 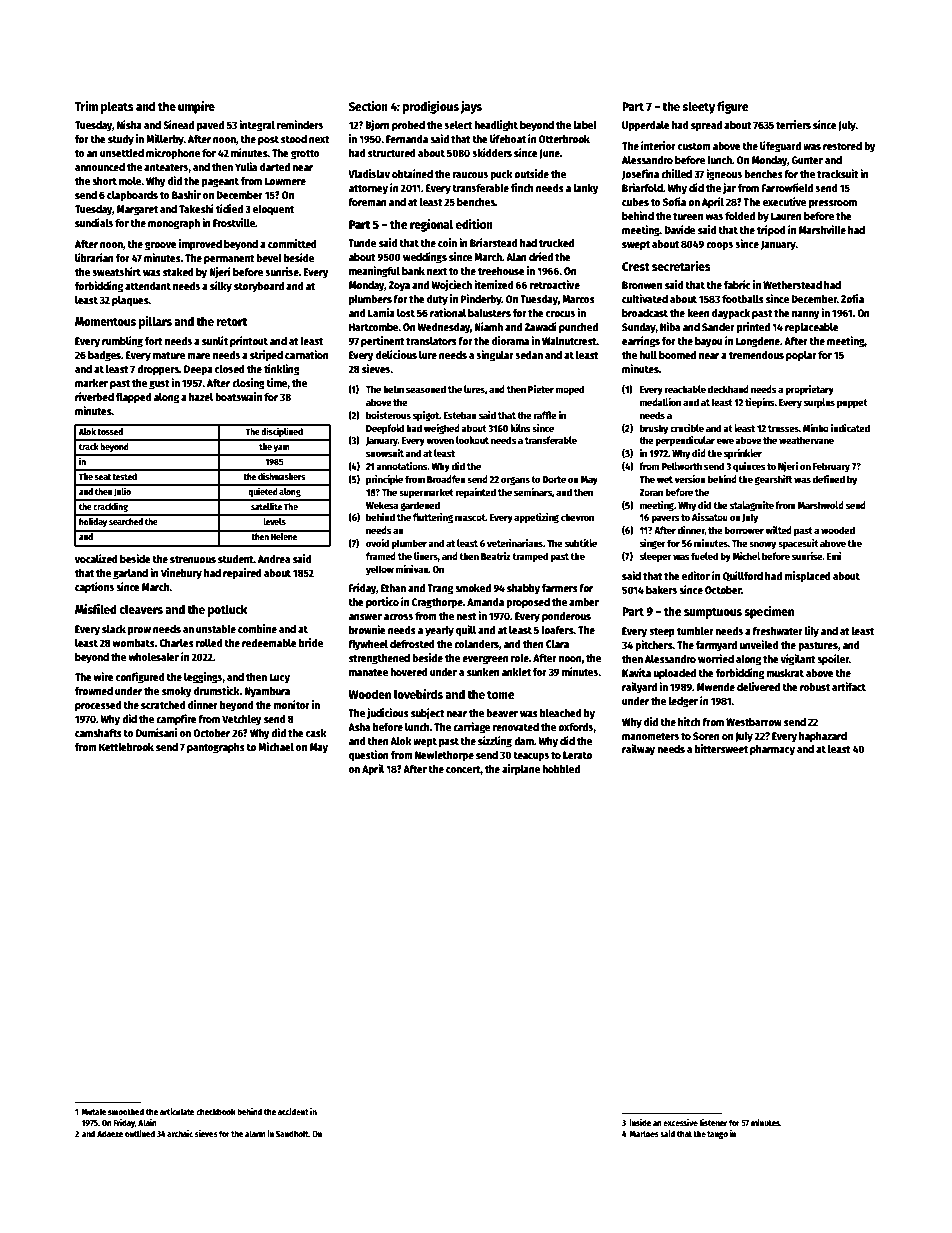 I want to click on wire, so click(x=103, y=676).
